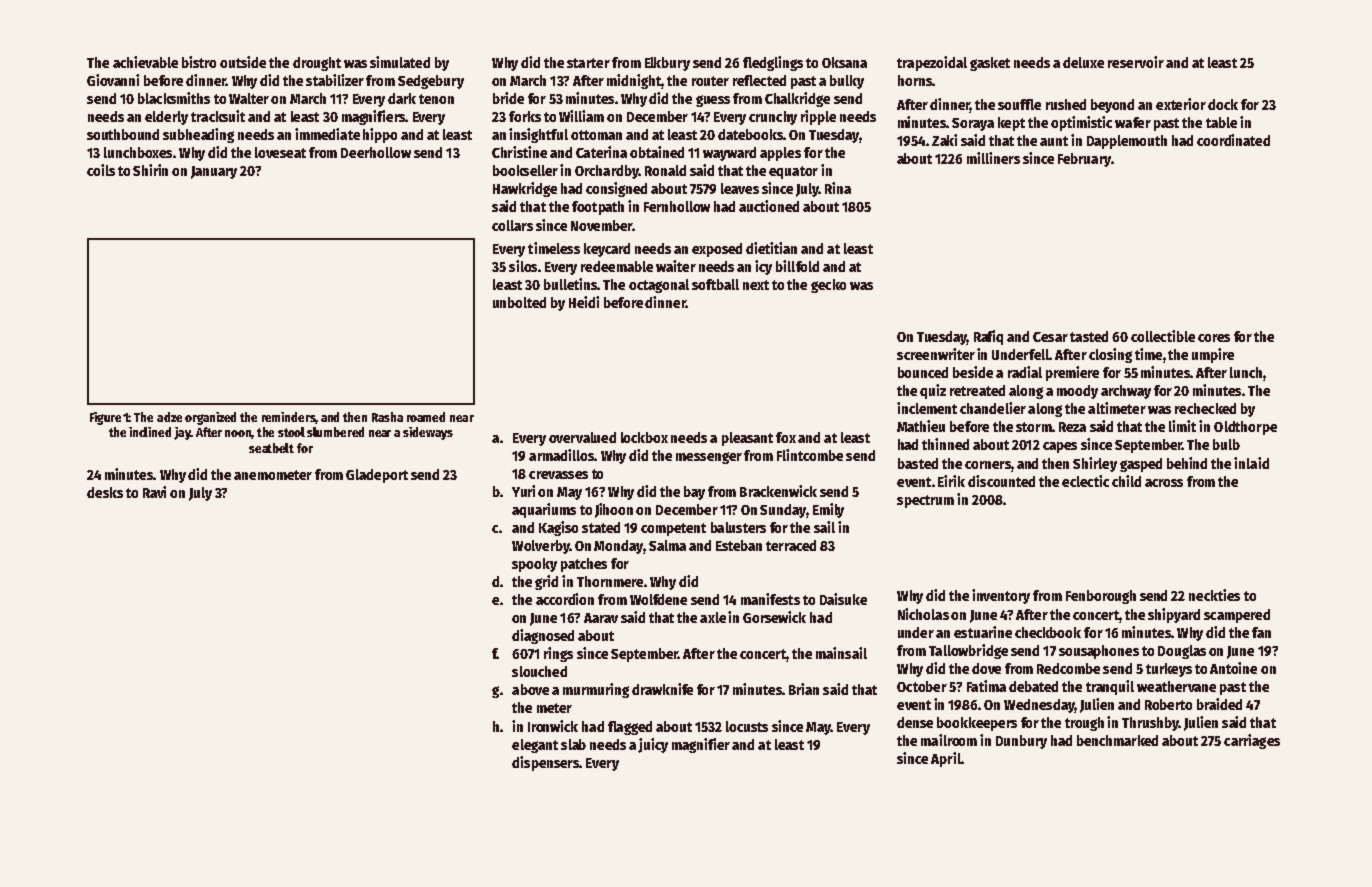  What do you see at coordinates (218, 116) in the page?
I see `tracksuit` at bounding box center [218, 116].
